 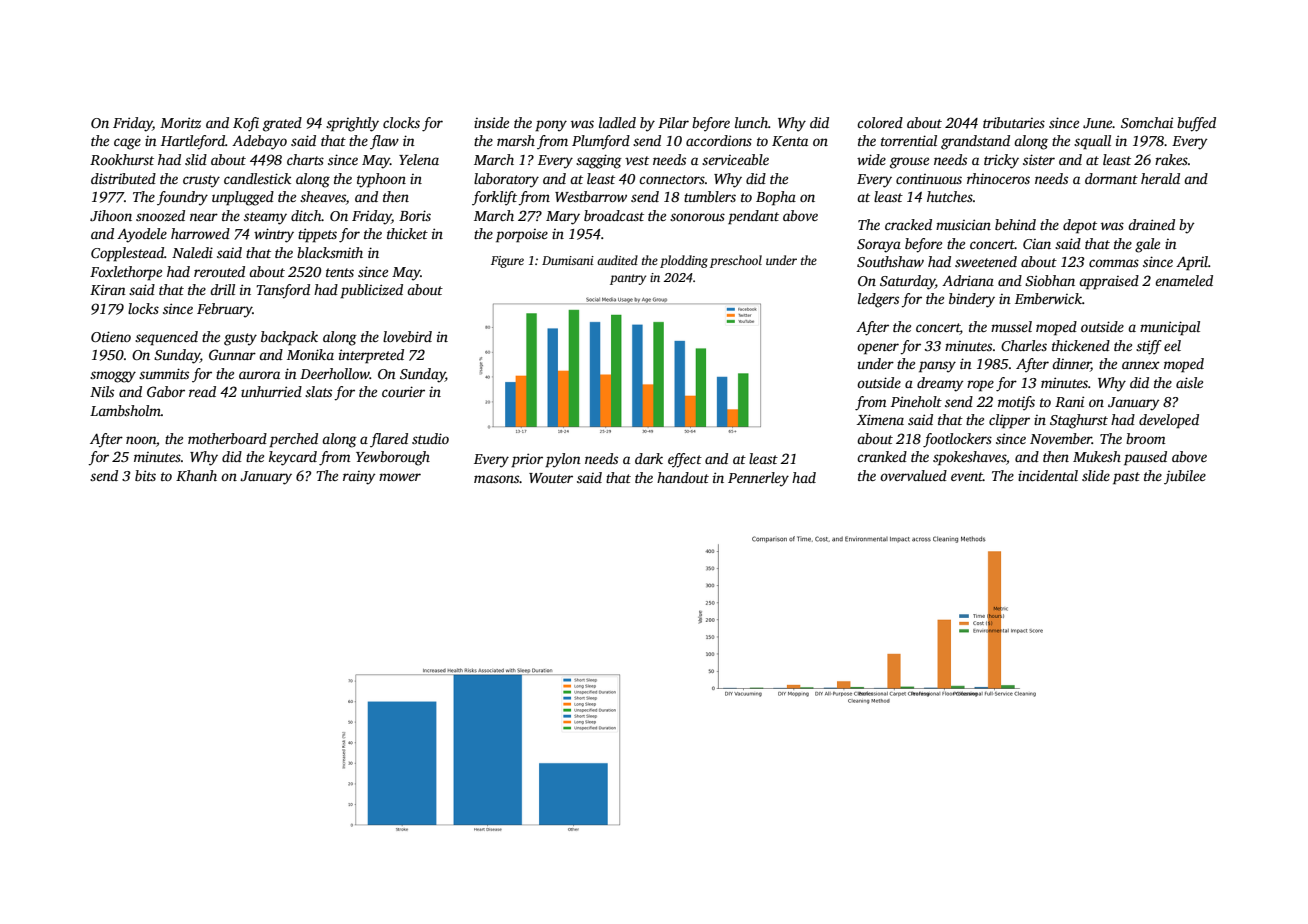 I want to click on Gunnar, so click(x=232, y=354).
